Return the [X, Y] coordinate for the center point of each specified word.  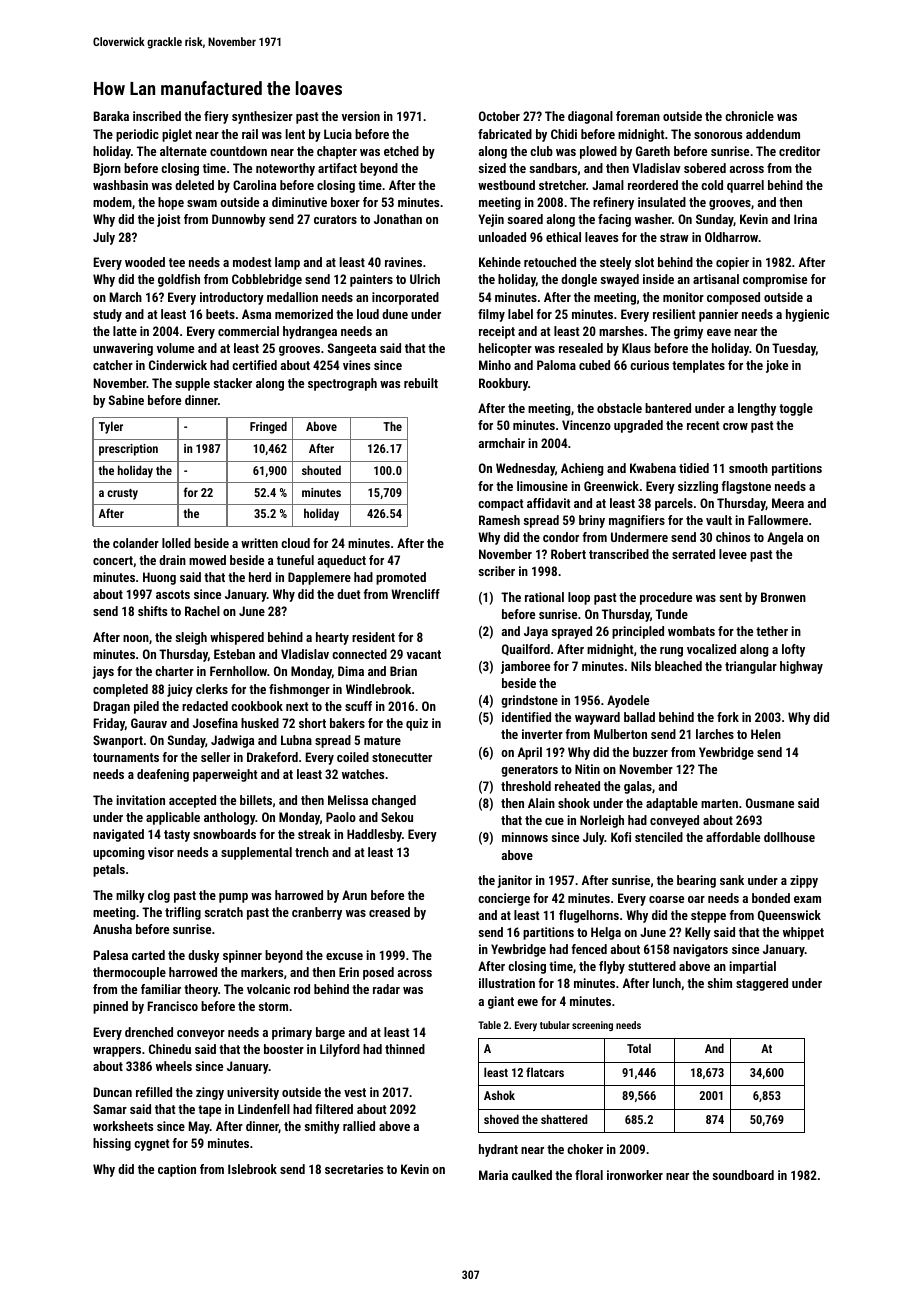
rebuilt [421, 383]
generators [529, 771]
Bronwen [783, 597]
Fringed [268, 427]
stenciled [659, 837]
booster [284, 1049]
